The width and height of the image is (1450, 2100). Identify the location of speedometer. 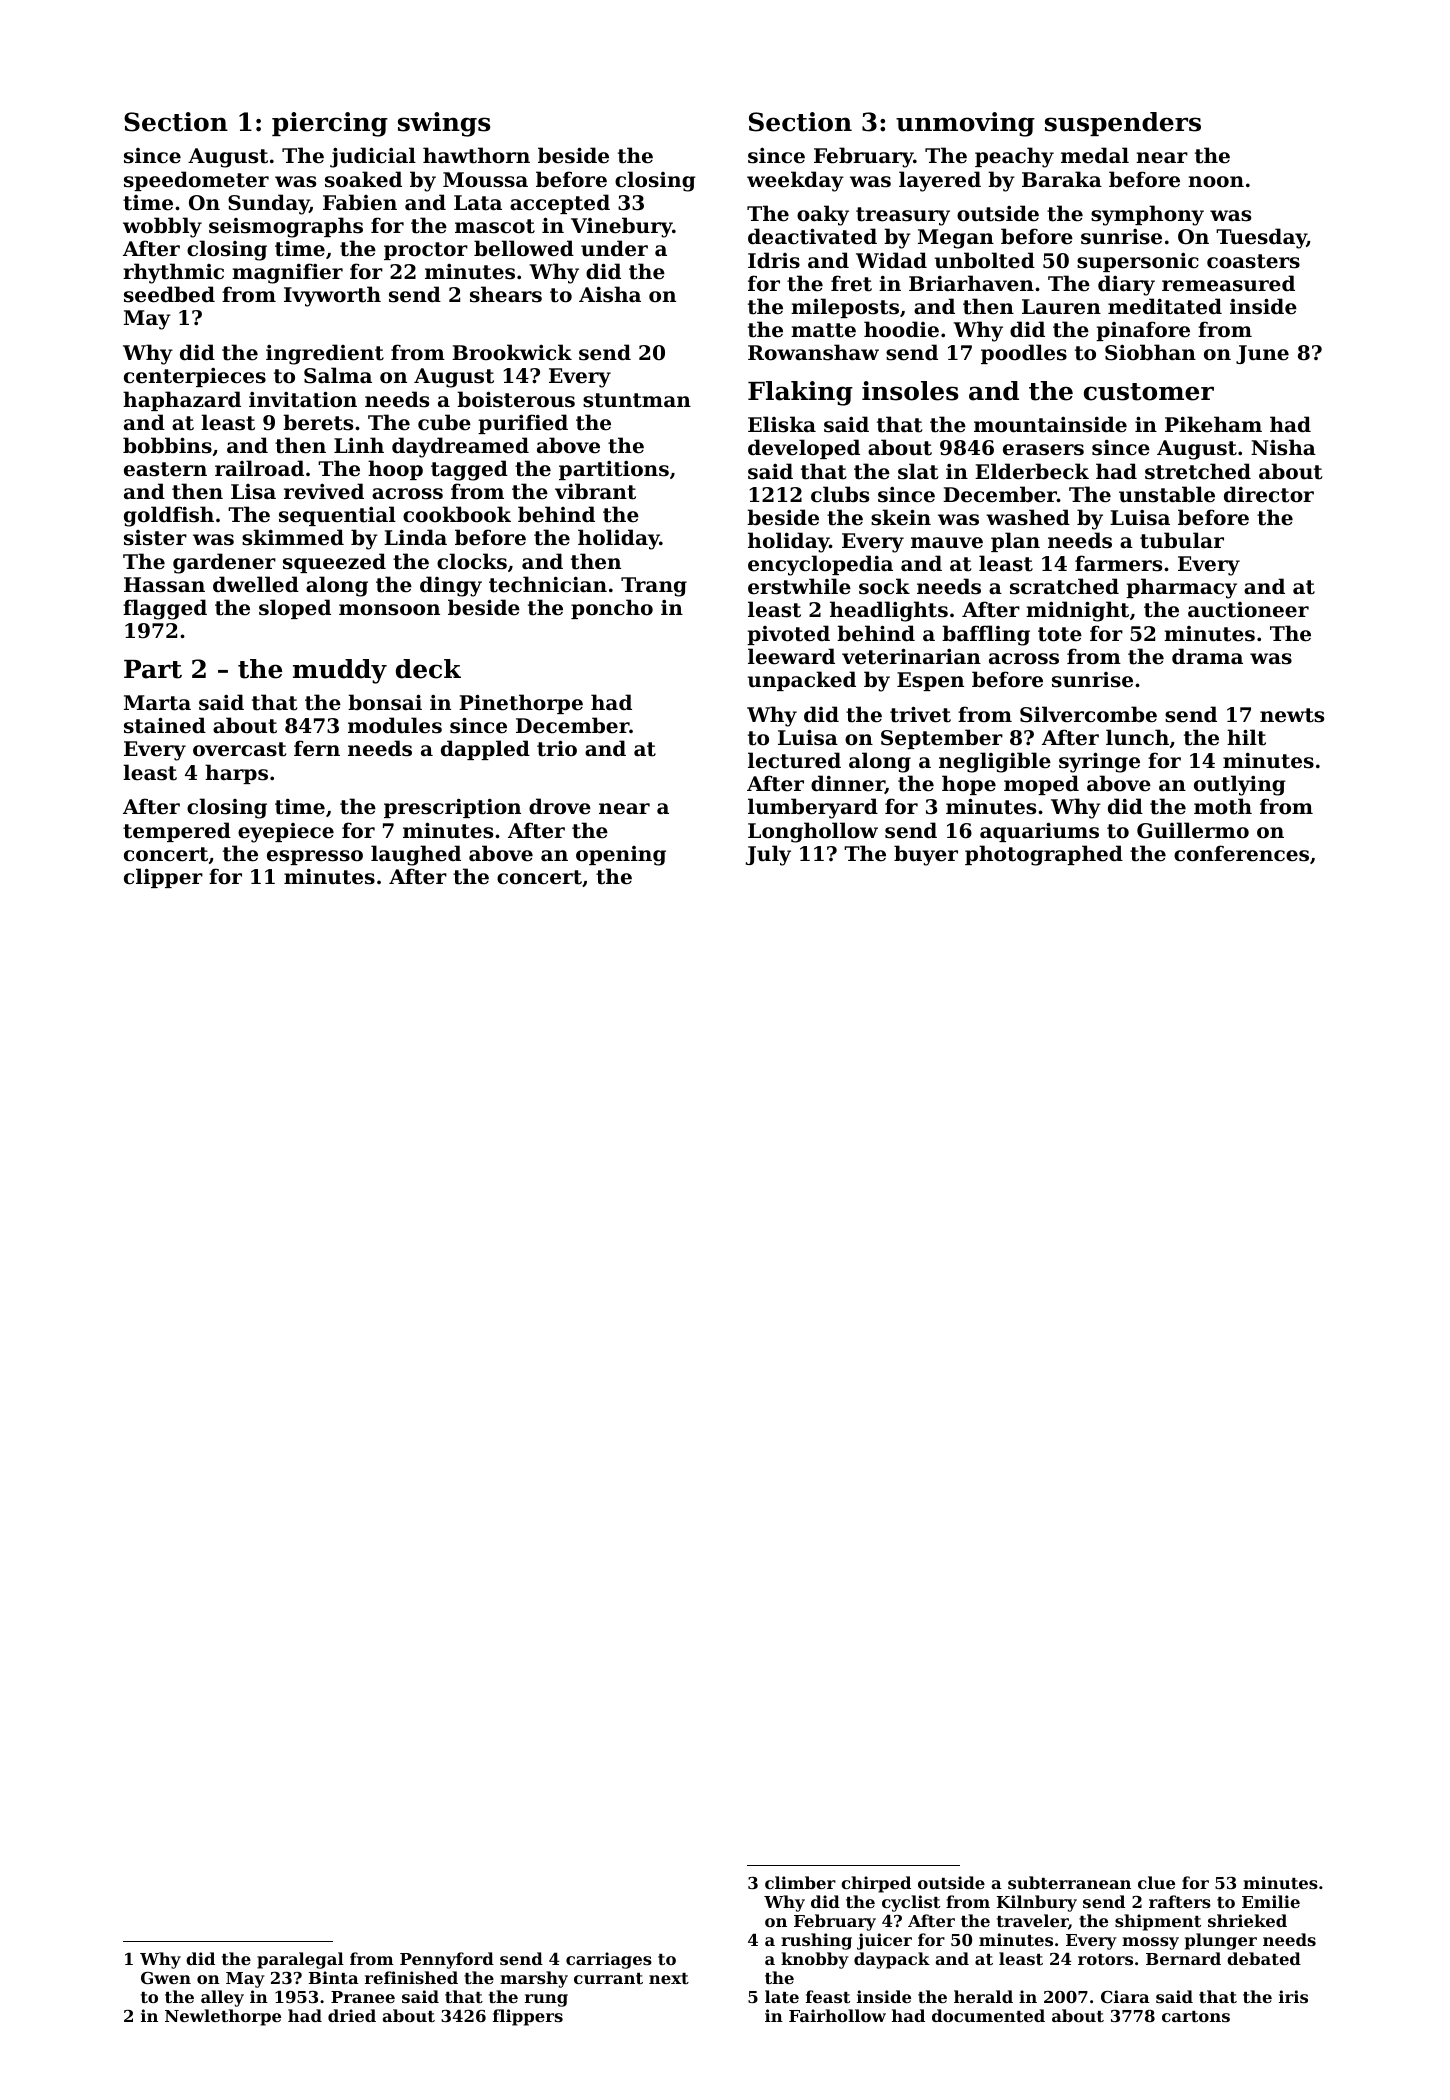
(196, 181).
